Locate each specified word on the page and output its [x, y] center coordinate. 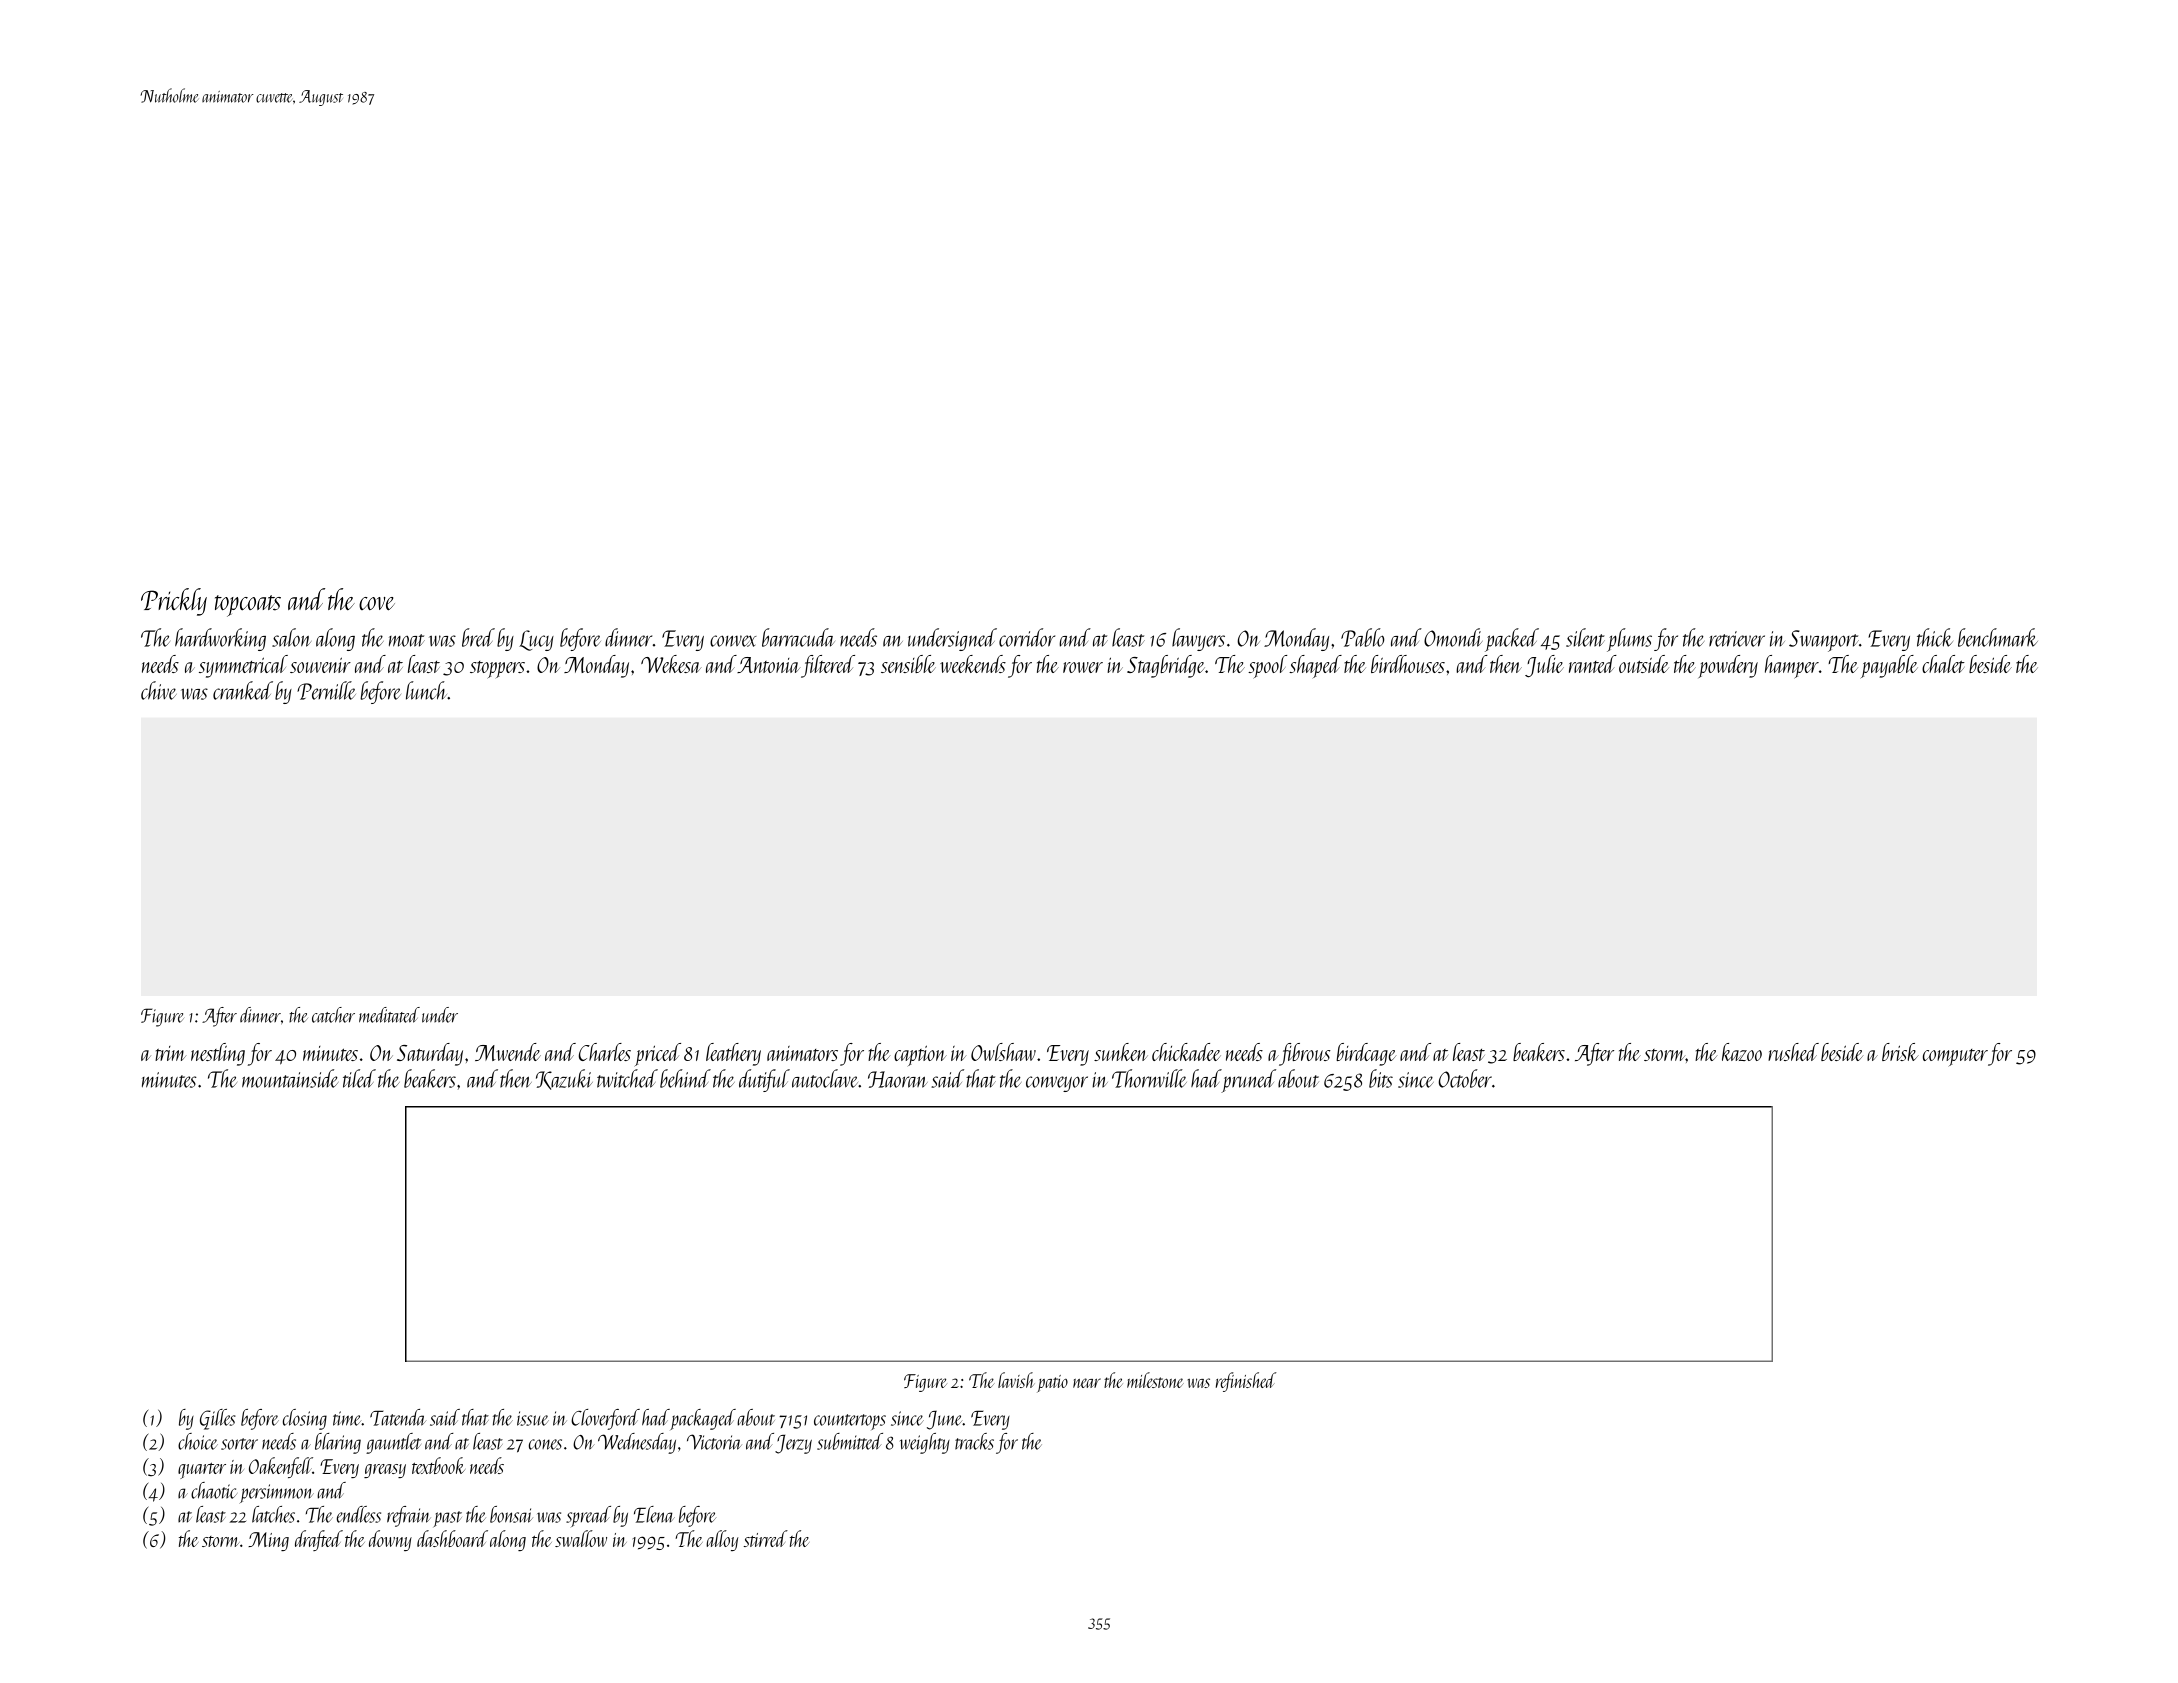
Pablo [1363, 637]
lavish [1016, 1380]
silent [1585, 637]
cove [377, 604]
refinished [1246, 1382]
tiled [359, 1078]
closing [305, 1419]
